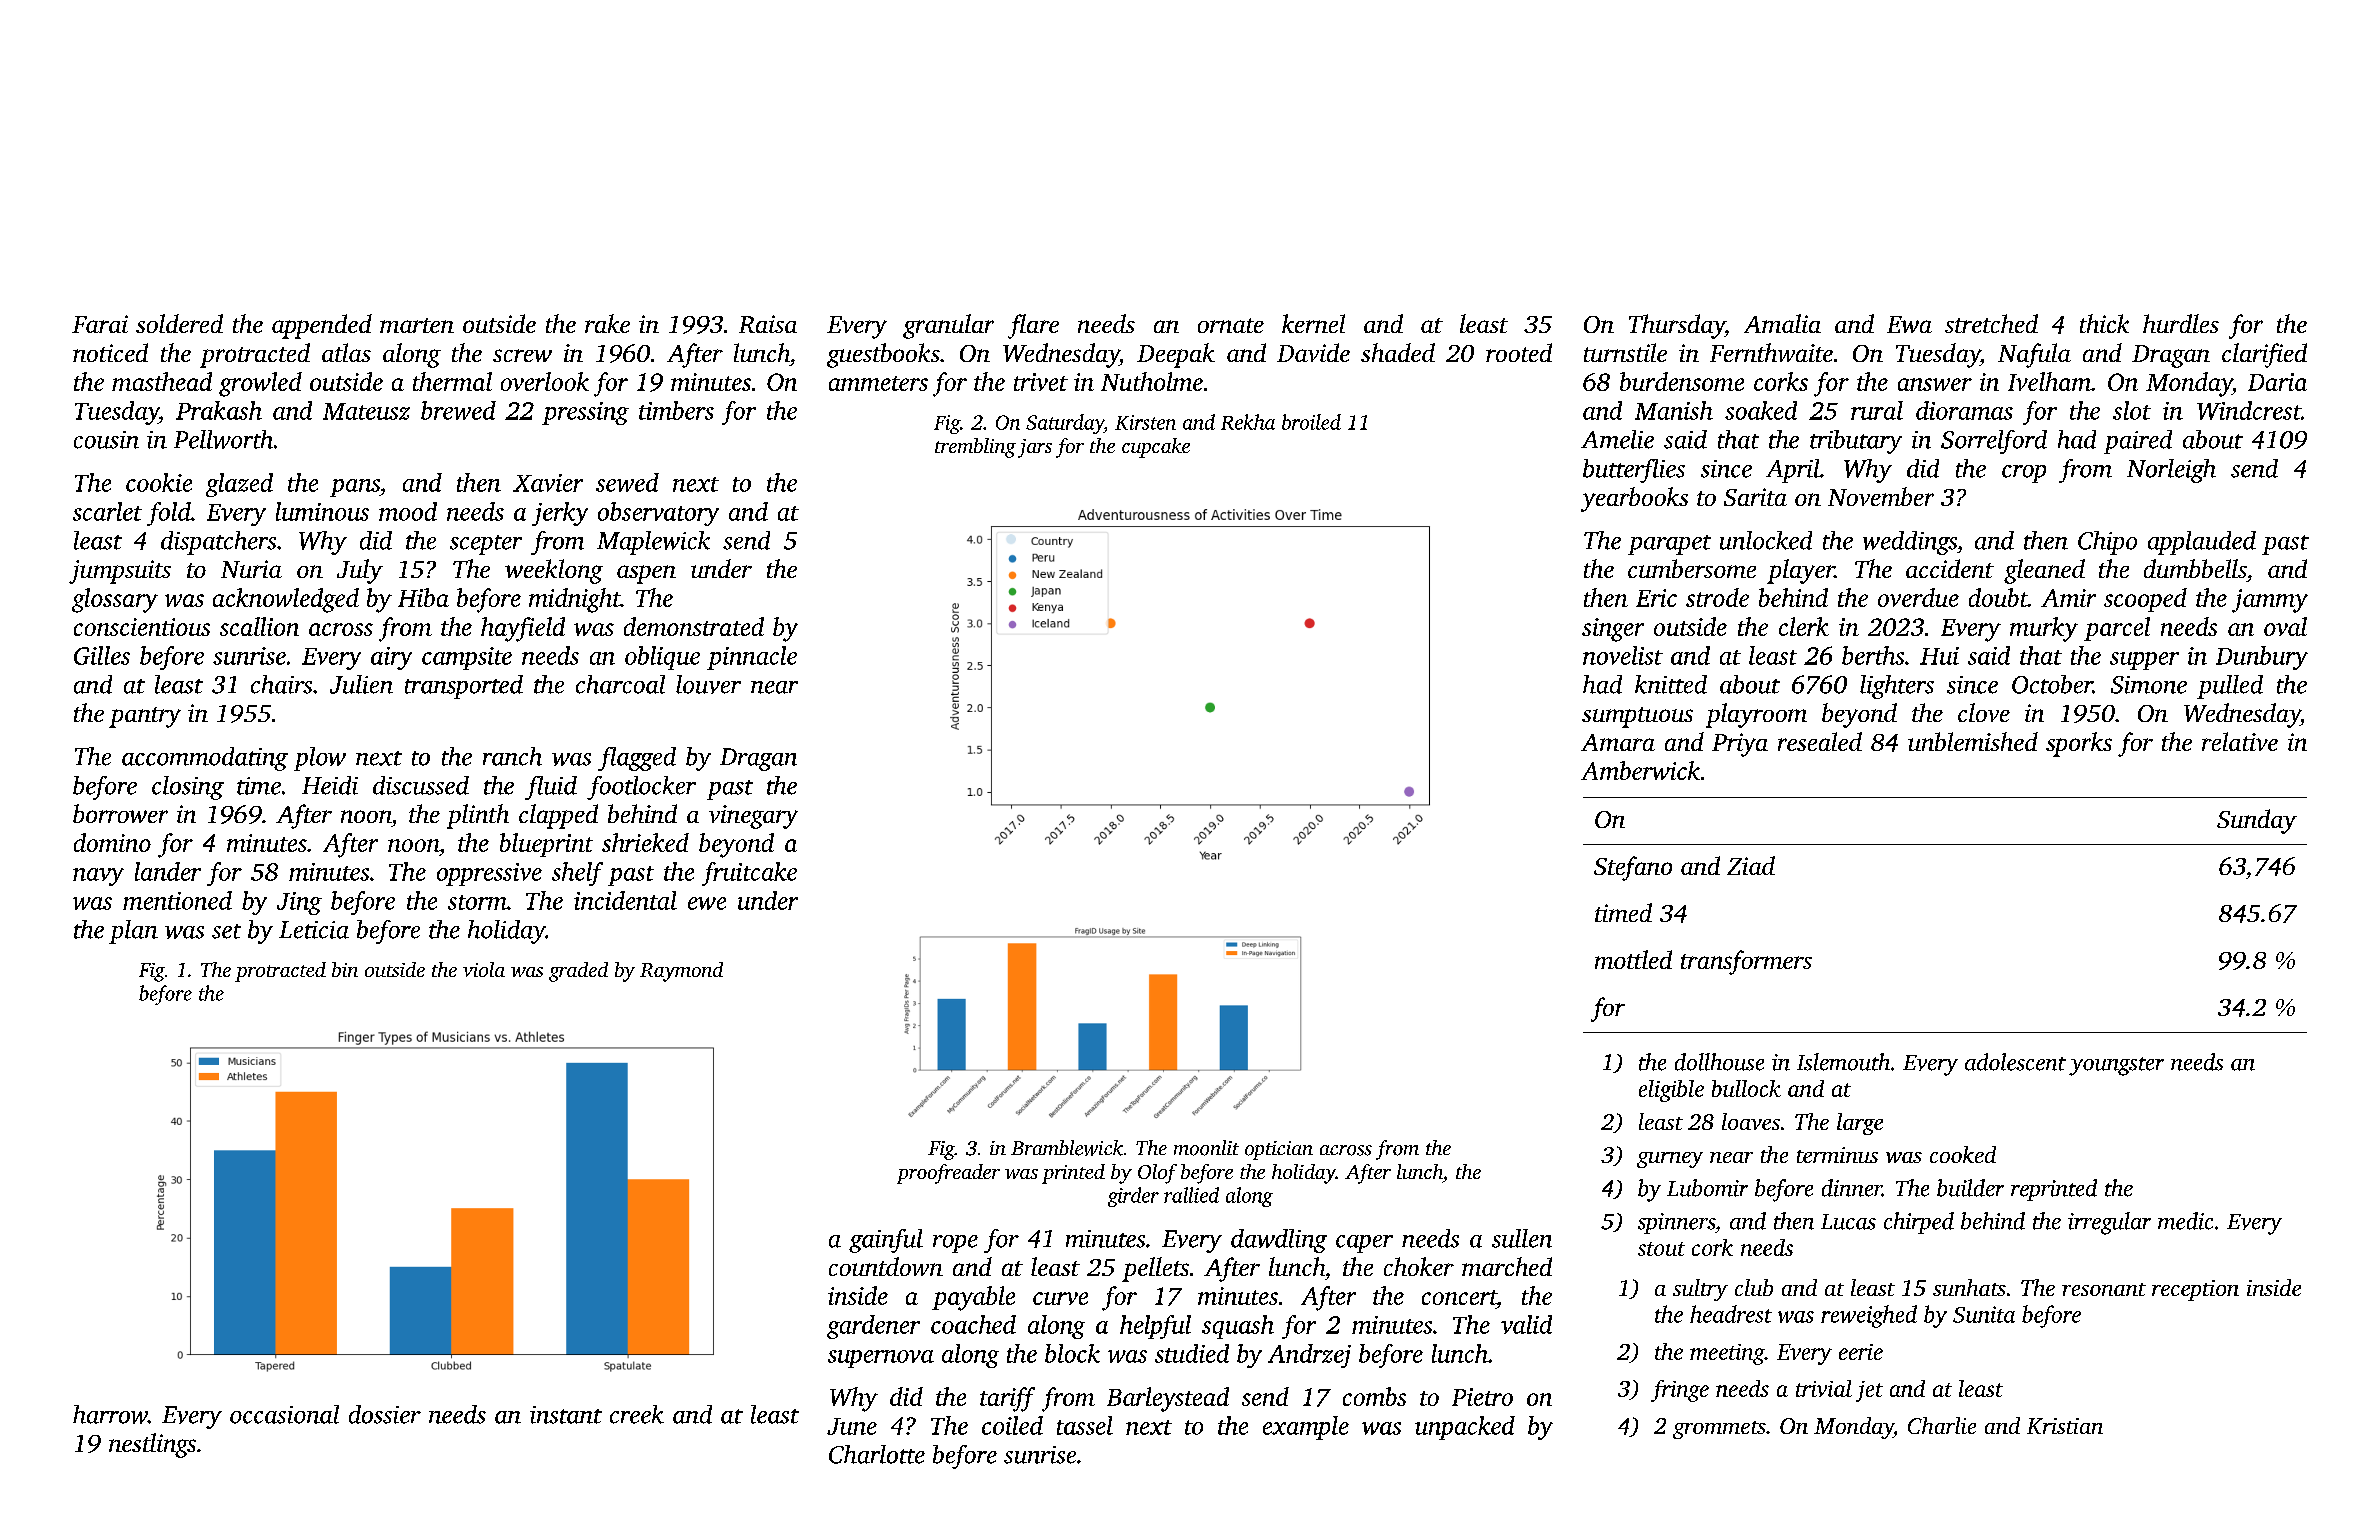 This screenshot has height=1540, width=2380. I want to click on coached, so click(973, 1324).
